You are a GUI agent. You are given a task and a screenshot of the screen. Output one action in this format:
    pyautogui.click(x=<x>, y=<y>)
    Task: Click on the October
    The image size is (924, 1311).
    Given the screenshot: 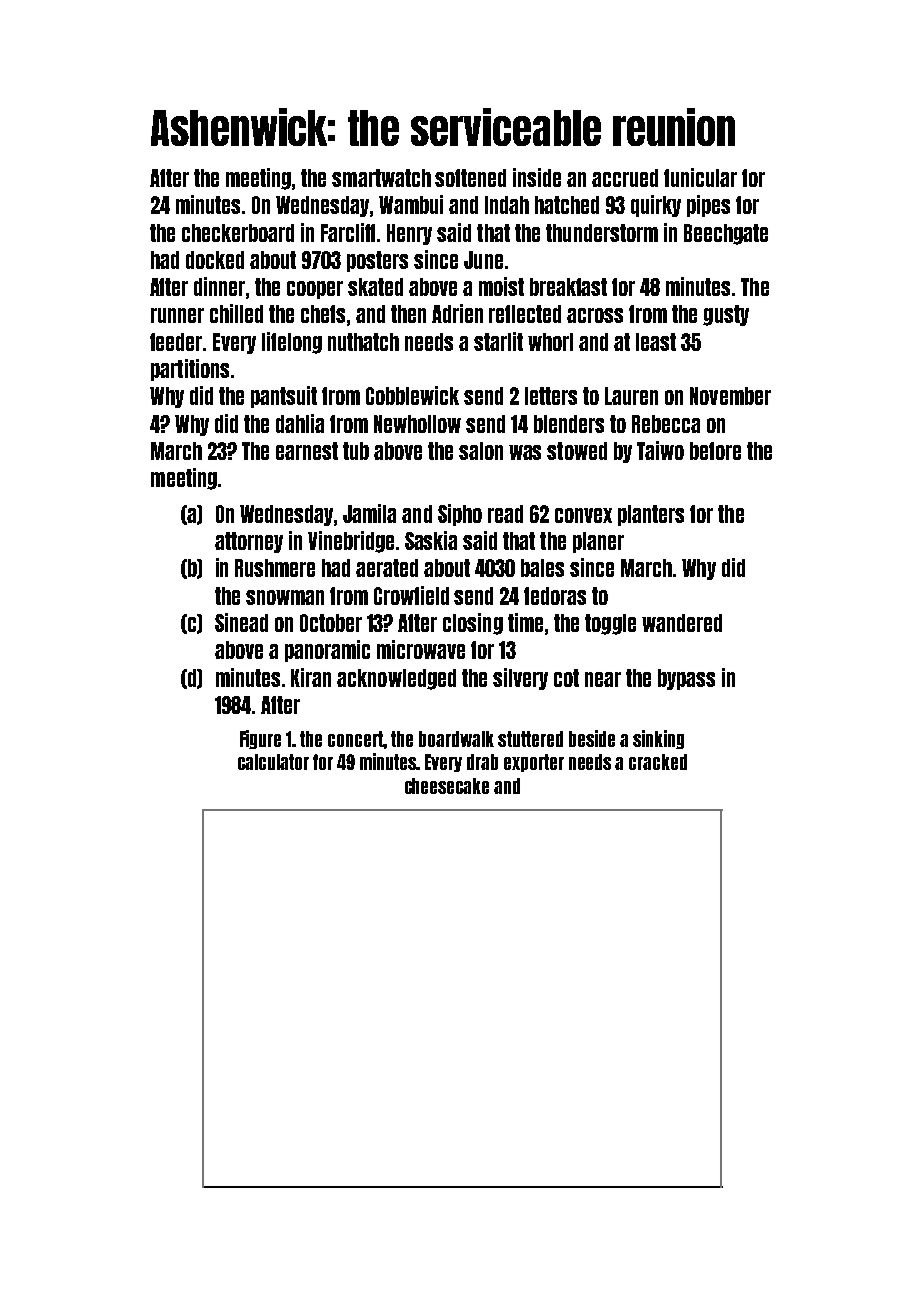 What is the action you would take?
    pyautogui.click(x=331, y=623)
